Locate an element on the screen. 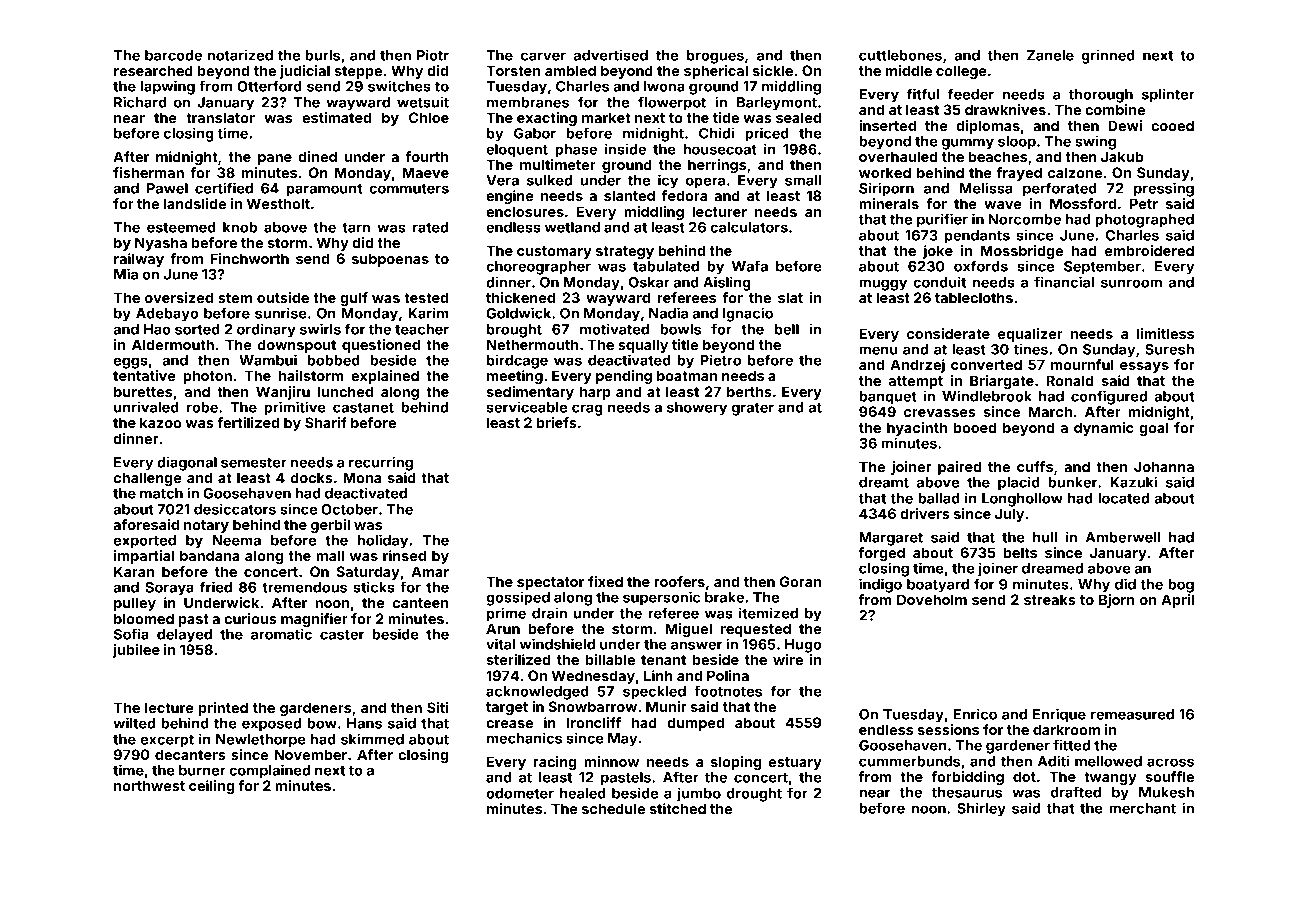 Image resolution: width=1308 pixels, height=924 pixels. cuttlebones is located at coordinates (900, 55).
